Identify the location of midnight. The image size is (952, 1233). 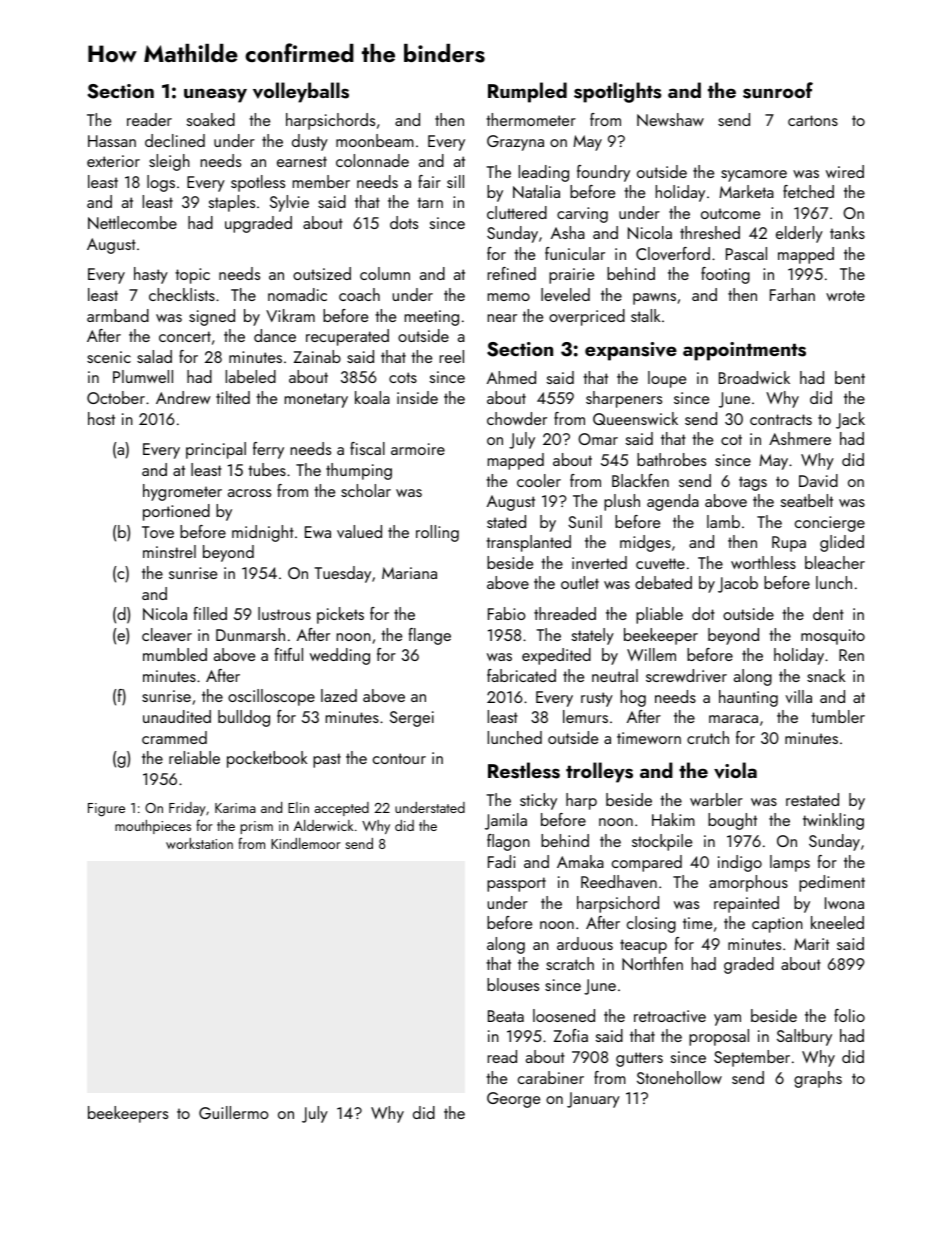
(263, 533).
